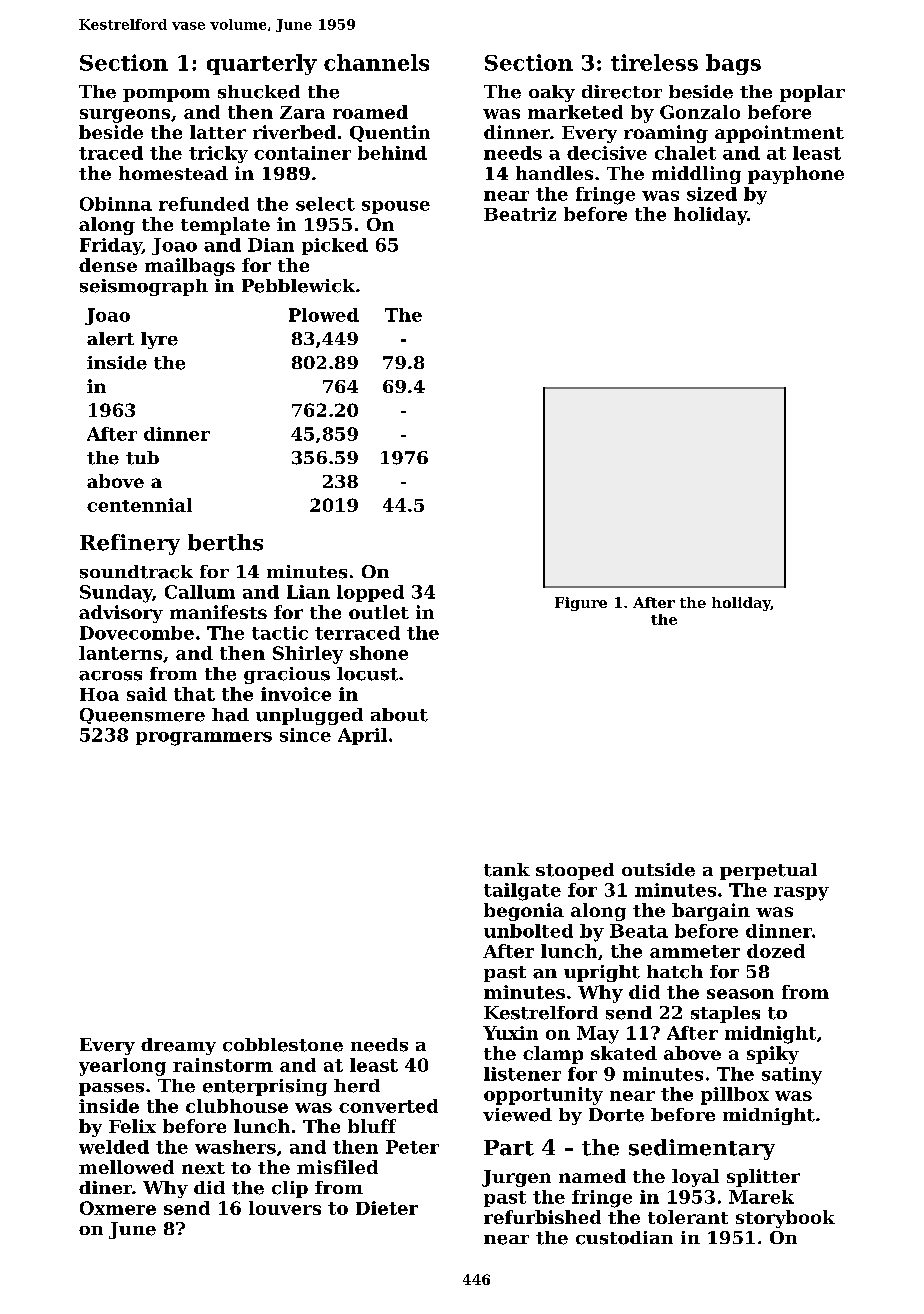 The image size is (924, 1314). What do you see at coordinates (125, 116) in the screenshot?
I see `surgeons` at bounding box center [125, 116].
